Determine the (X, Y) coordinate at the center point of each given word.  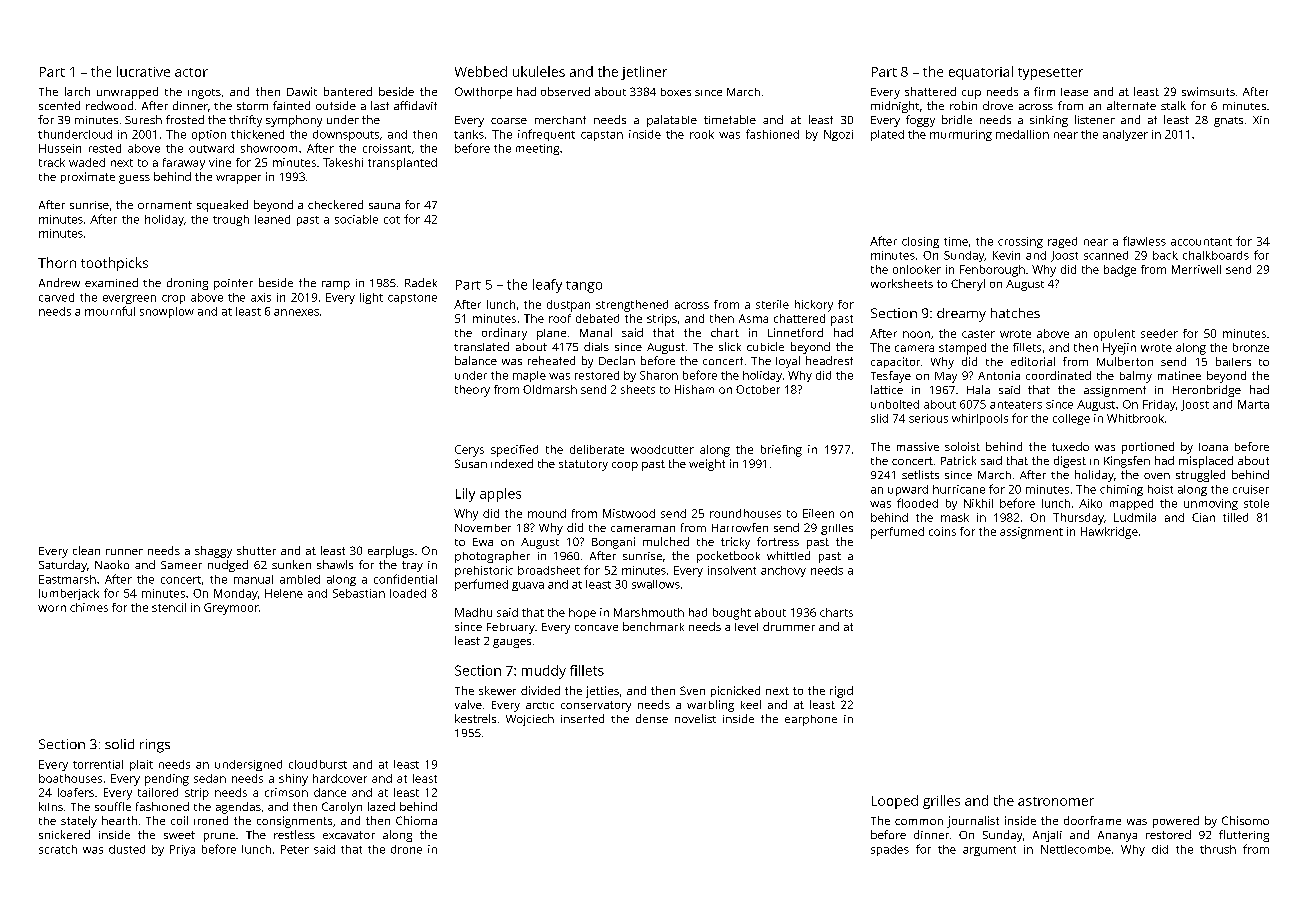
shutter (256, 550)
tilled (1235, 517)
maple (529, 376)
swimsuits (1208, 91)
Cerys (469, 451)
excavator (349, 835)
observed (565, 91)
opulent (1114, 335)
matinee (1179, 375)
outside (336, 105)
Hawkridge (1109, 533)
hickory (814, 306)
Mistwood (629, 513)
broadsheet (549, 570)
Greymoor (231, 609)
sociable (356, 219)
